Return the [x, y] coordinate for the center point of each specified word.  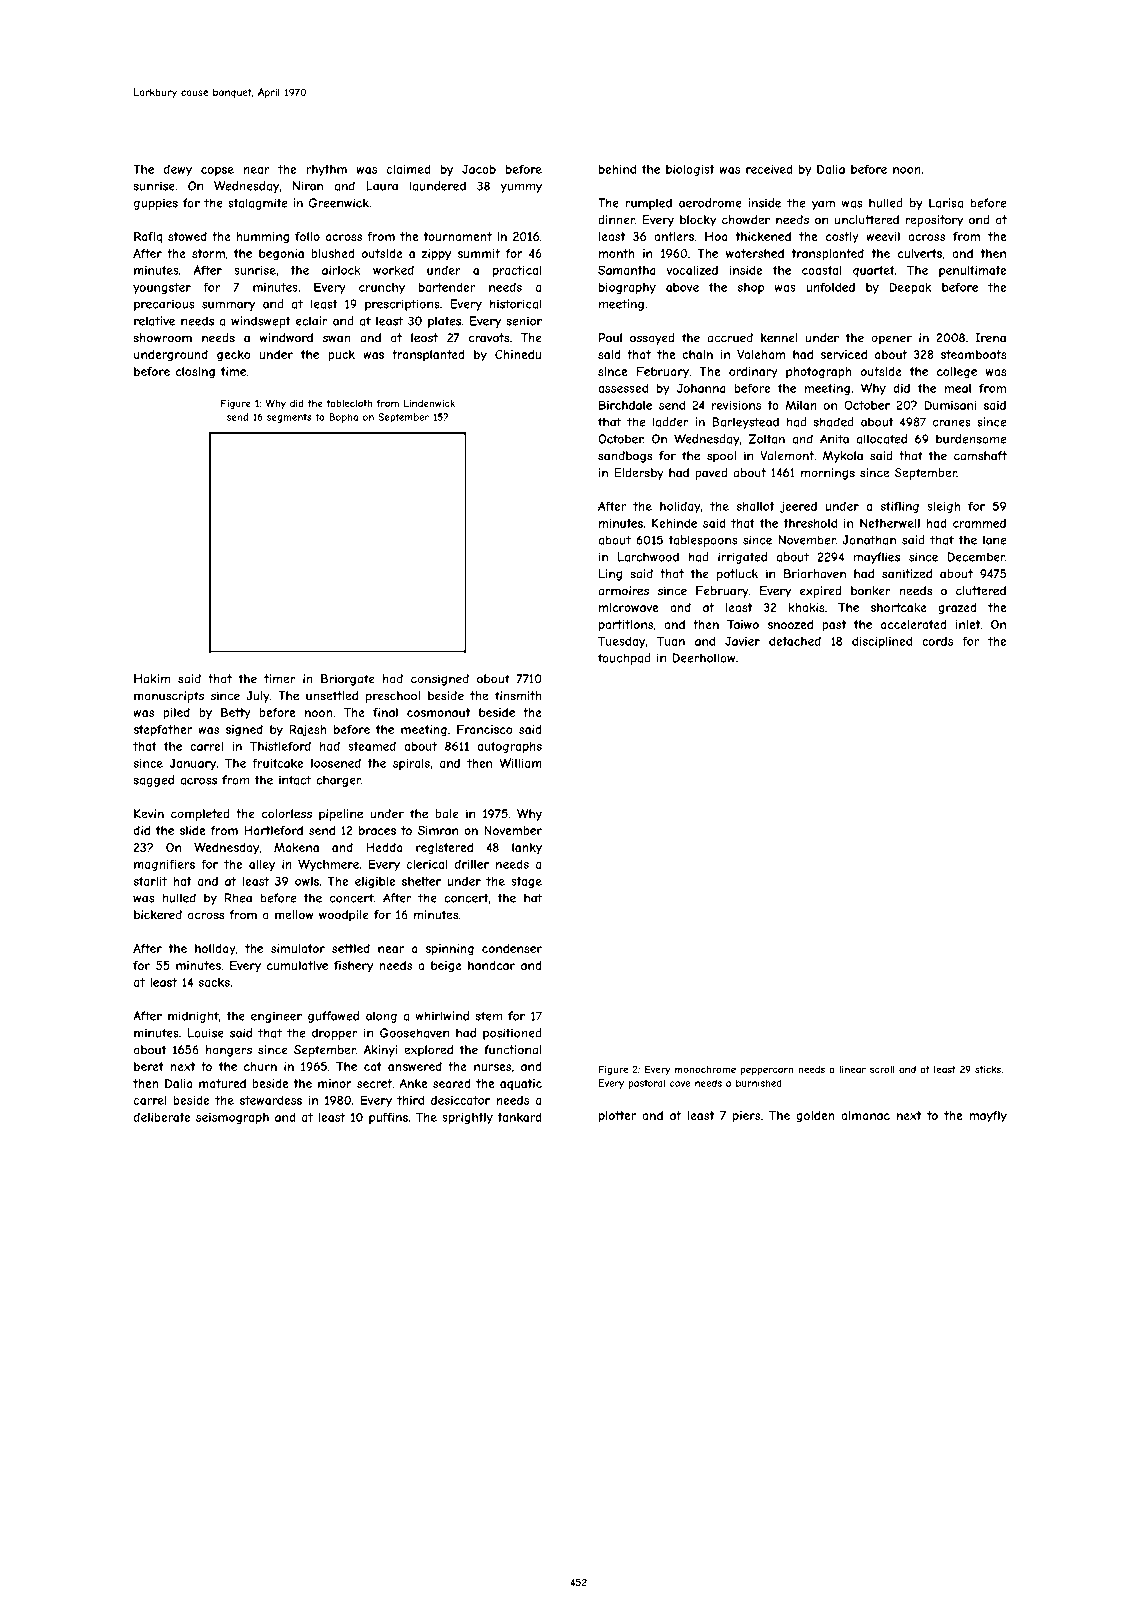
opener [891, 340]
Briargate [348, 680]
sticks [988, 1069]
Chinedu [518, 354]
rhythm [326, 170]
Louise [206, 1033]
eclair [312, 321]
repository [934, 221]
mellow [294, 915]
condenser [512, 948]
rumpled [649, 204]
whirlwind [442, 1016]
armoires [623, 591]
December [976, 557]
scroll [882, 1069]
